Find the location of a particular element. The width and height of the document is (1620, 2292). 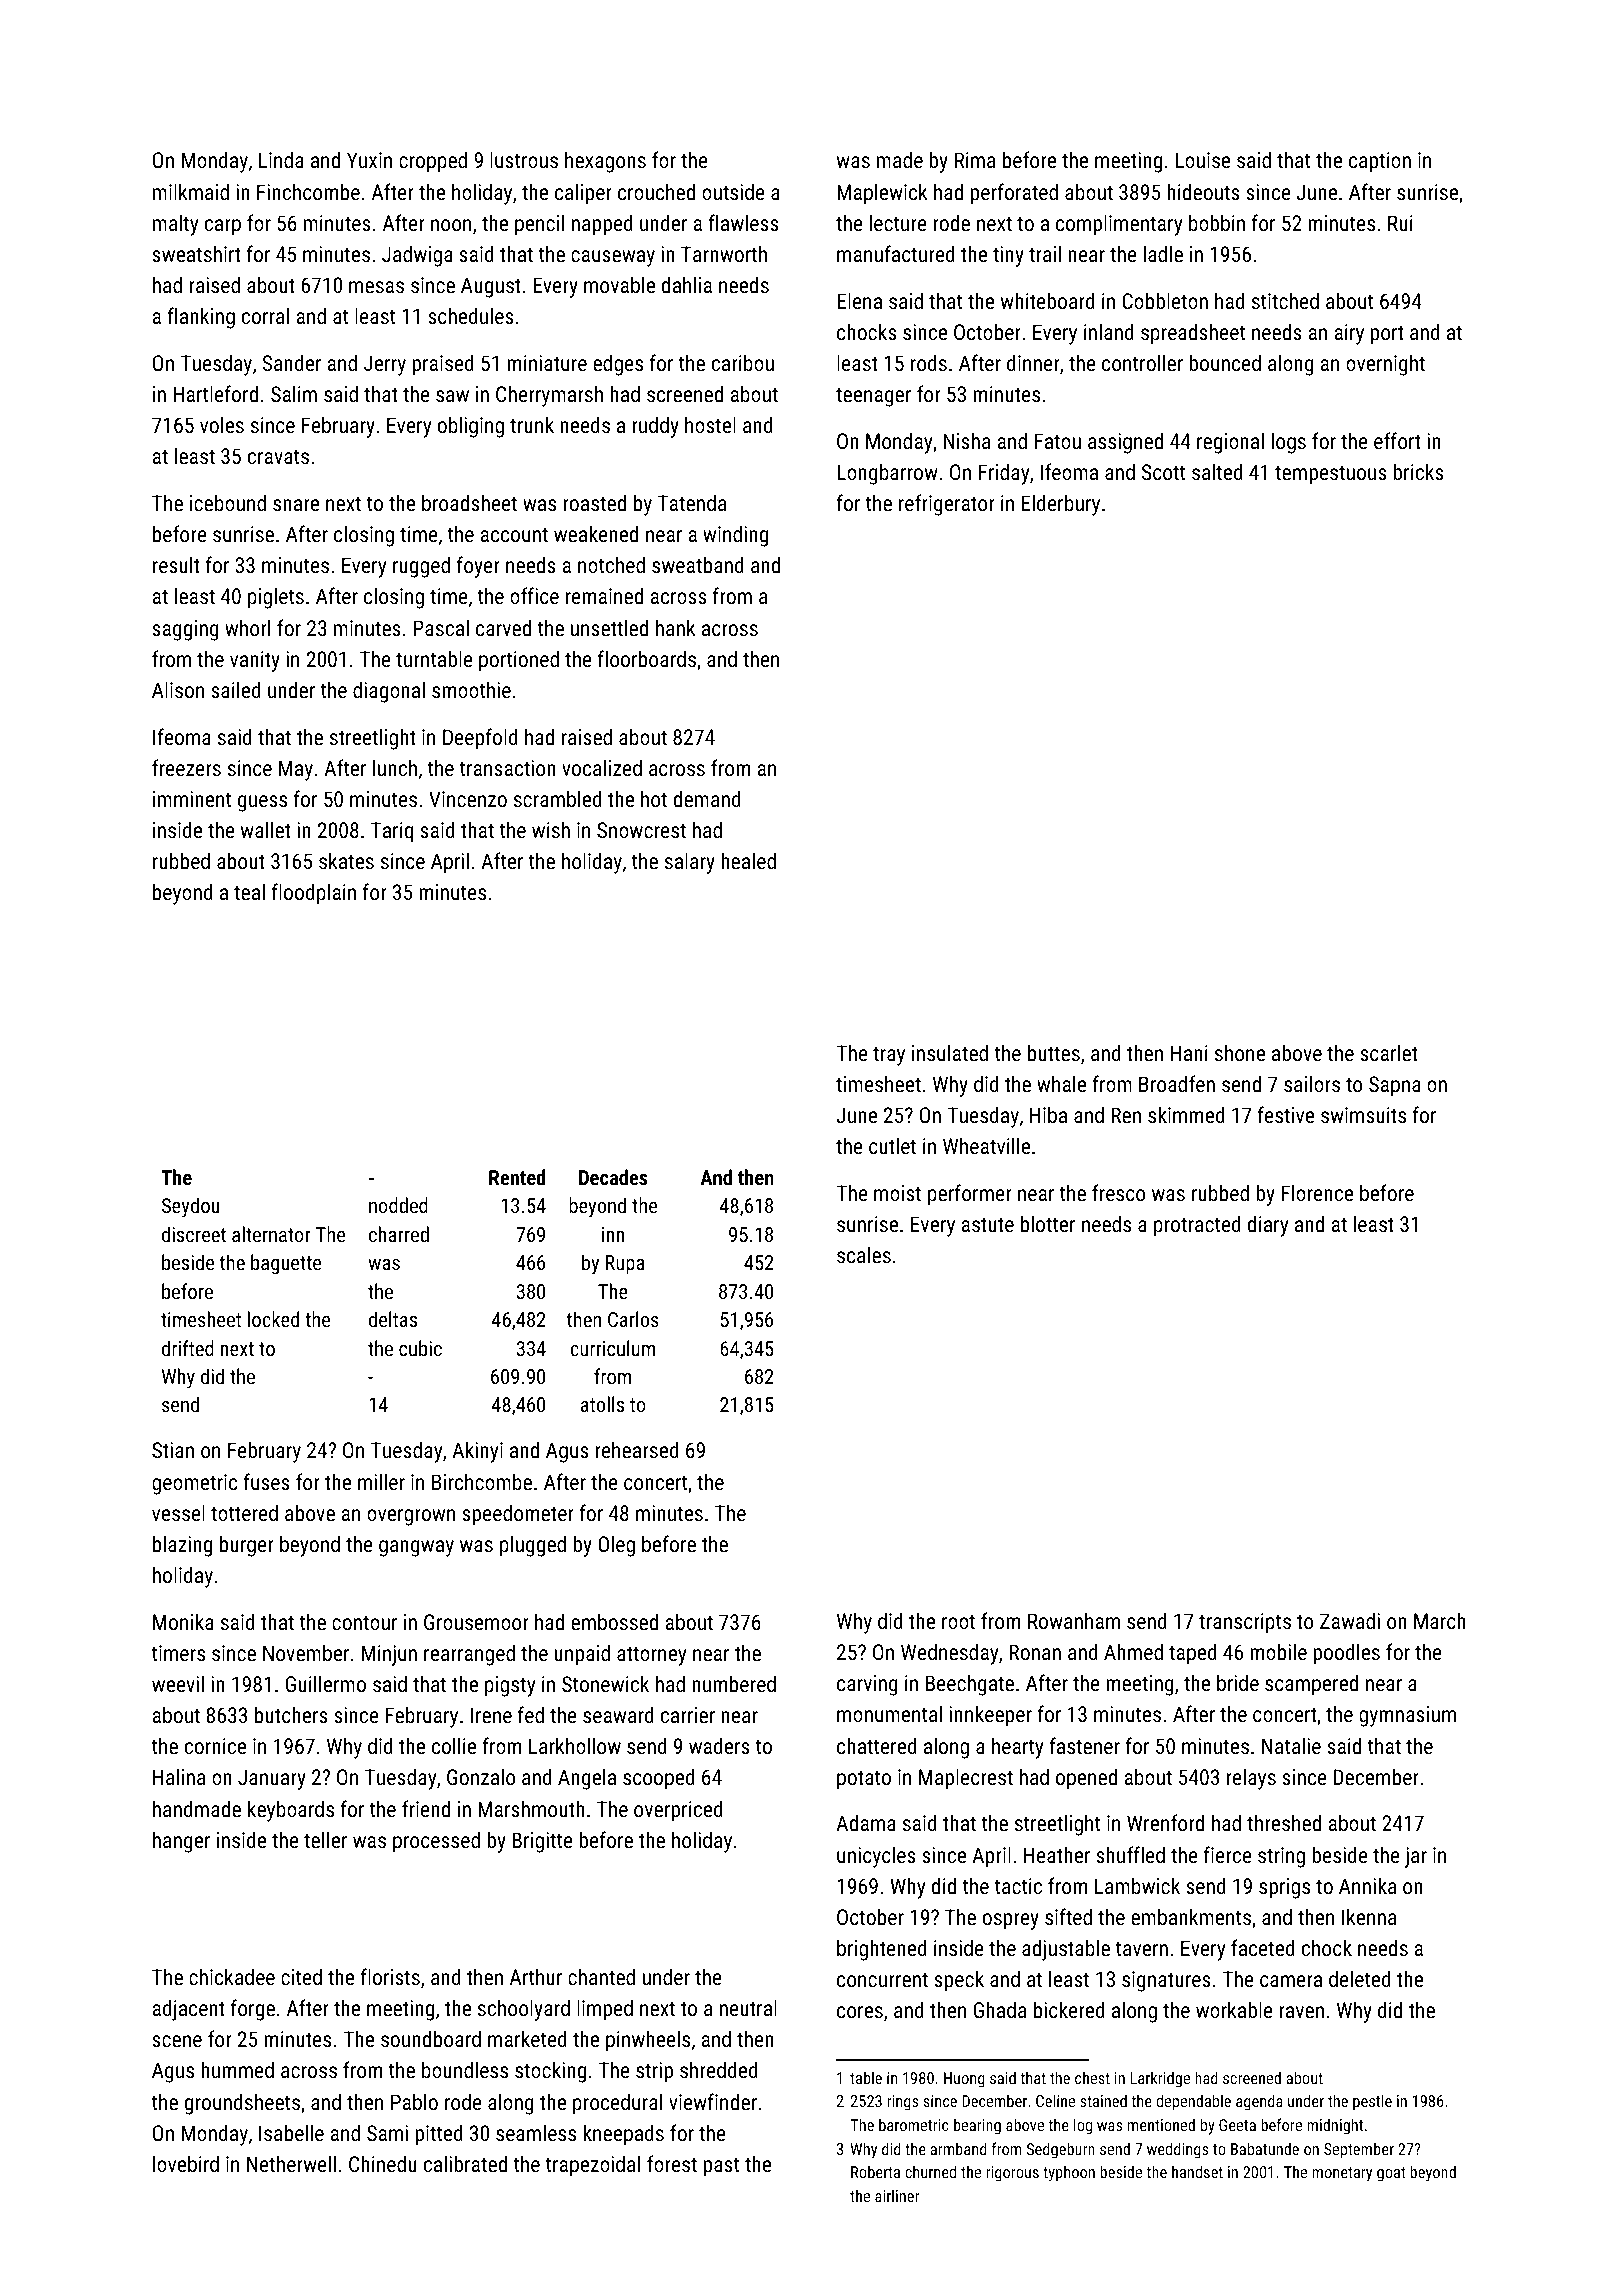

Rented is located at coordinates (517, 1177).
